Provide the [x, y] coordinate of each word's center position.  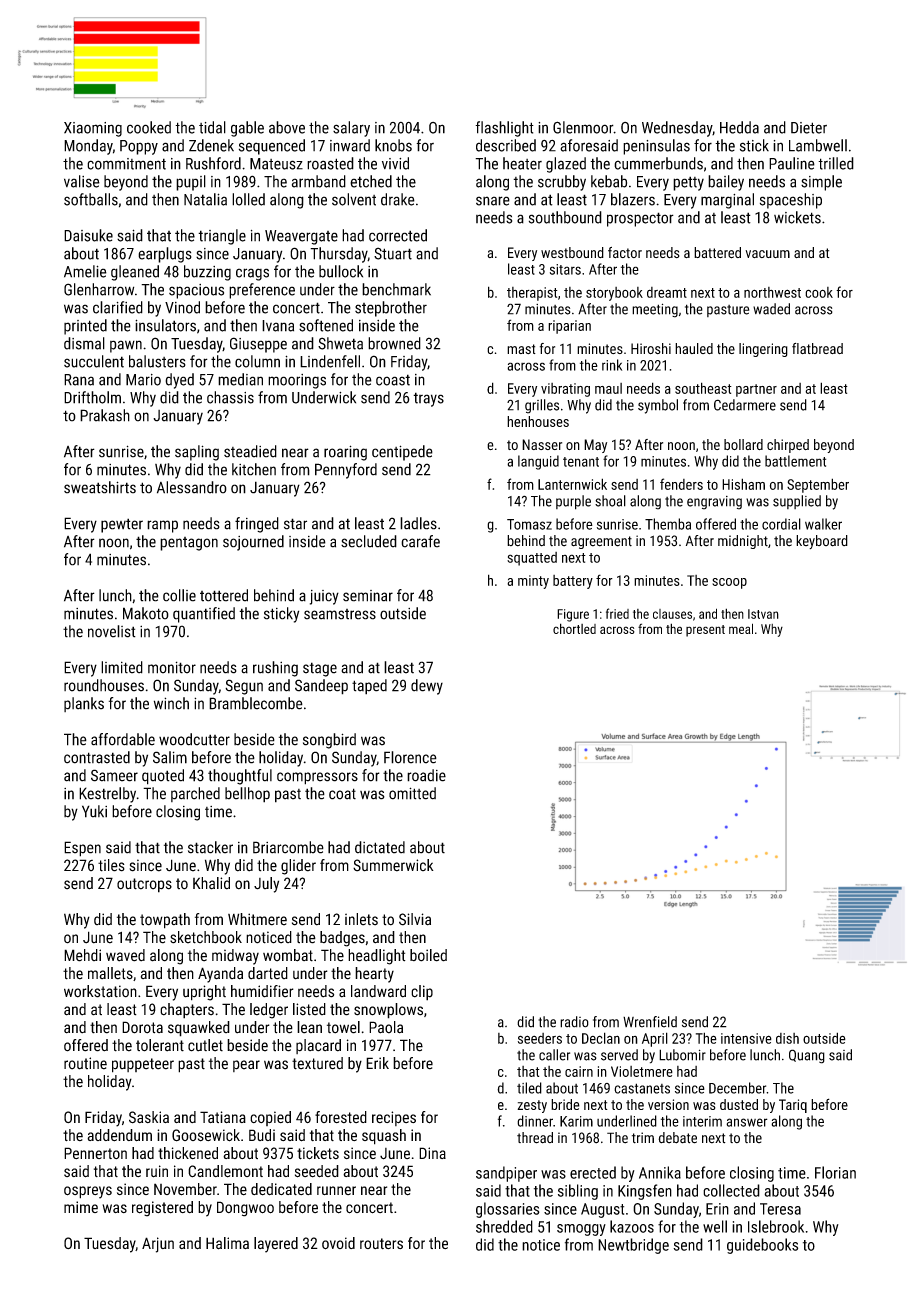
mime [81, 1207]
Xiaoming [93, 129]
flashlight [504, 129]
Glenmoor [583, 127]
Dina [432, 1153]
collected [731, 1190]
